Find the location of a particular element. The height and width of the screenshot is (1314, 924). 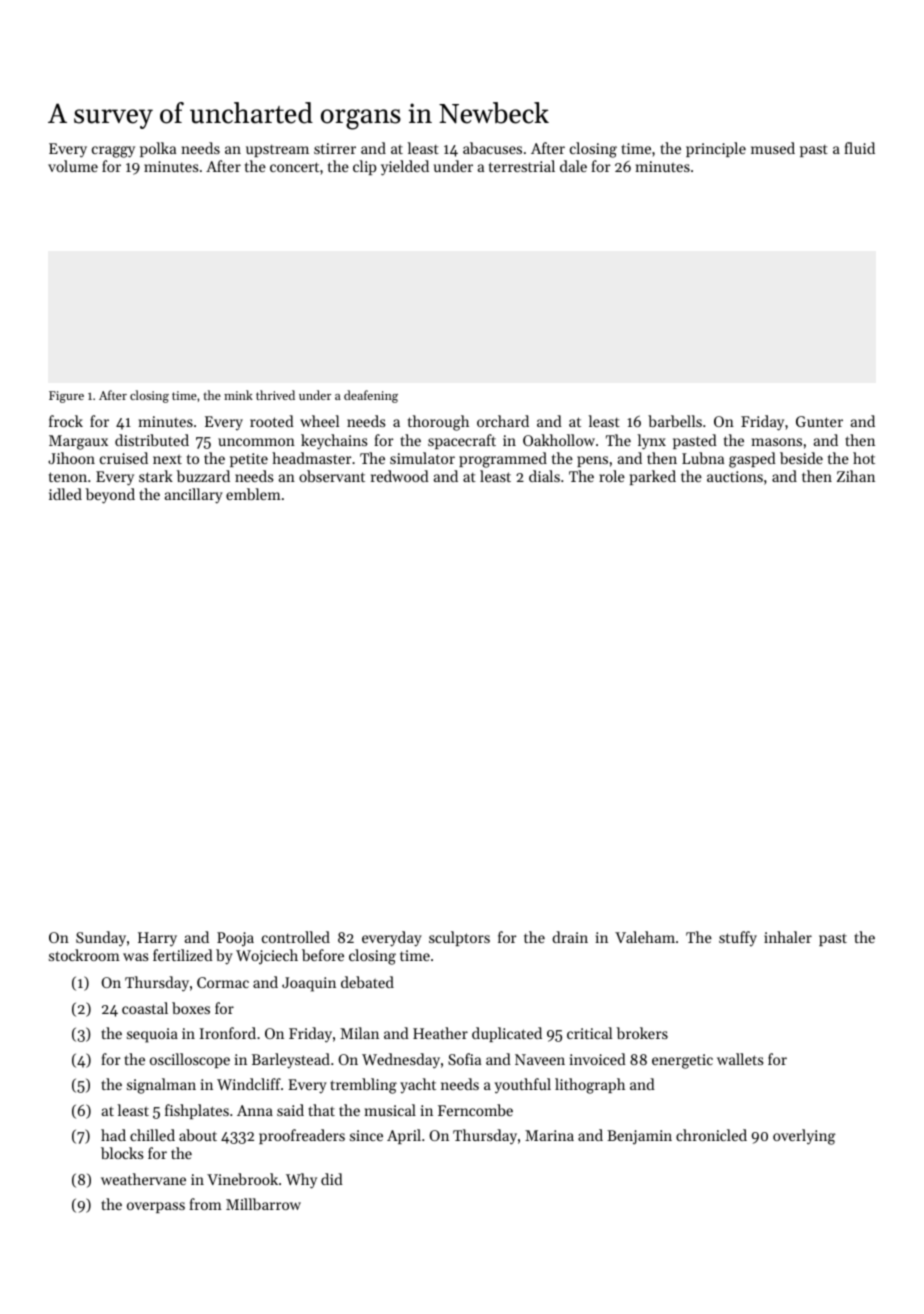

sequoia is located at coordinates (152, 1035).
